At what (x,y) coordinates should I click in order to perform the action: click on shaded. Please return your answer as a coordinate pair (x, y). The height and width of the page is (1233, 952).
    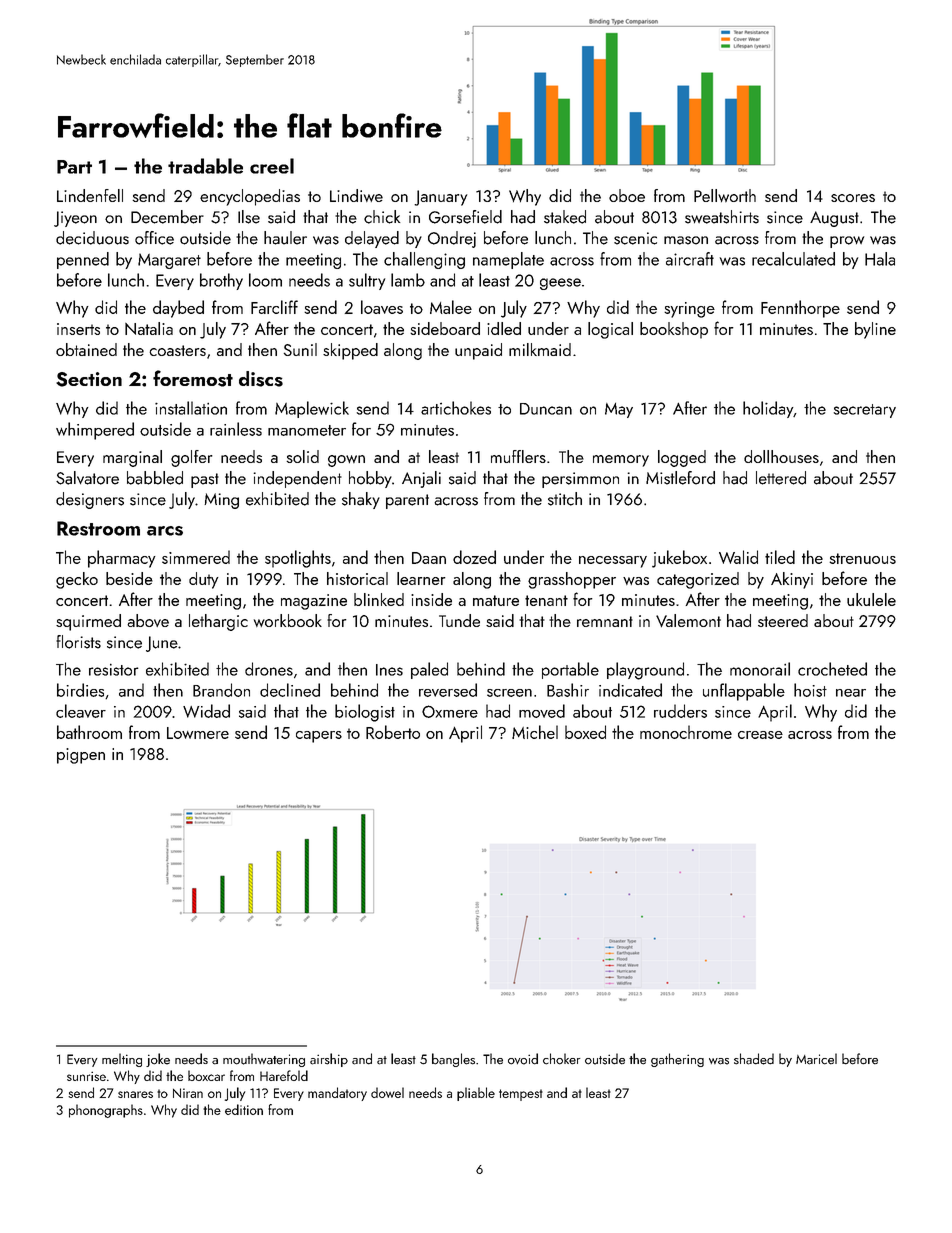
    Looking at the image, I should click on (754, 1059).
